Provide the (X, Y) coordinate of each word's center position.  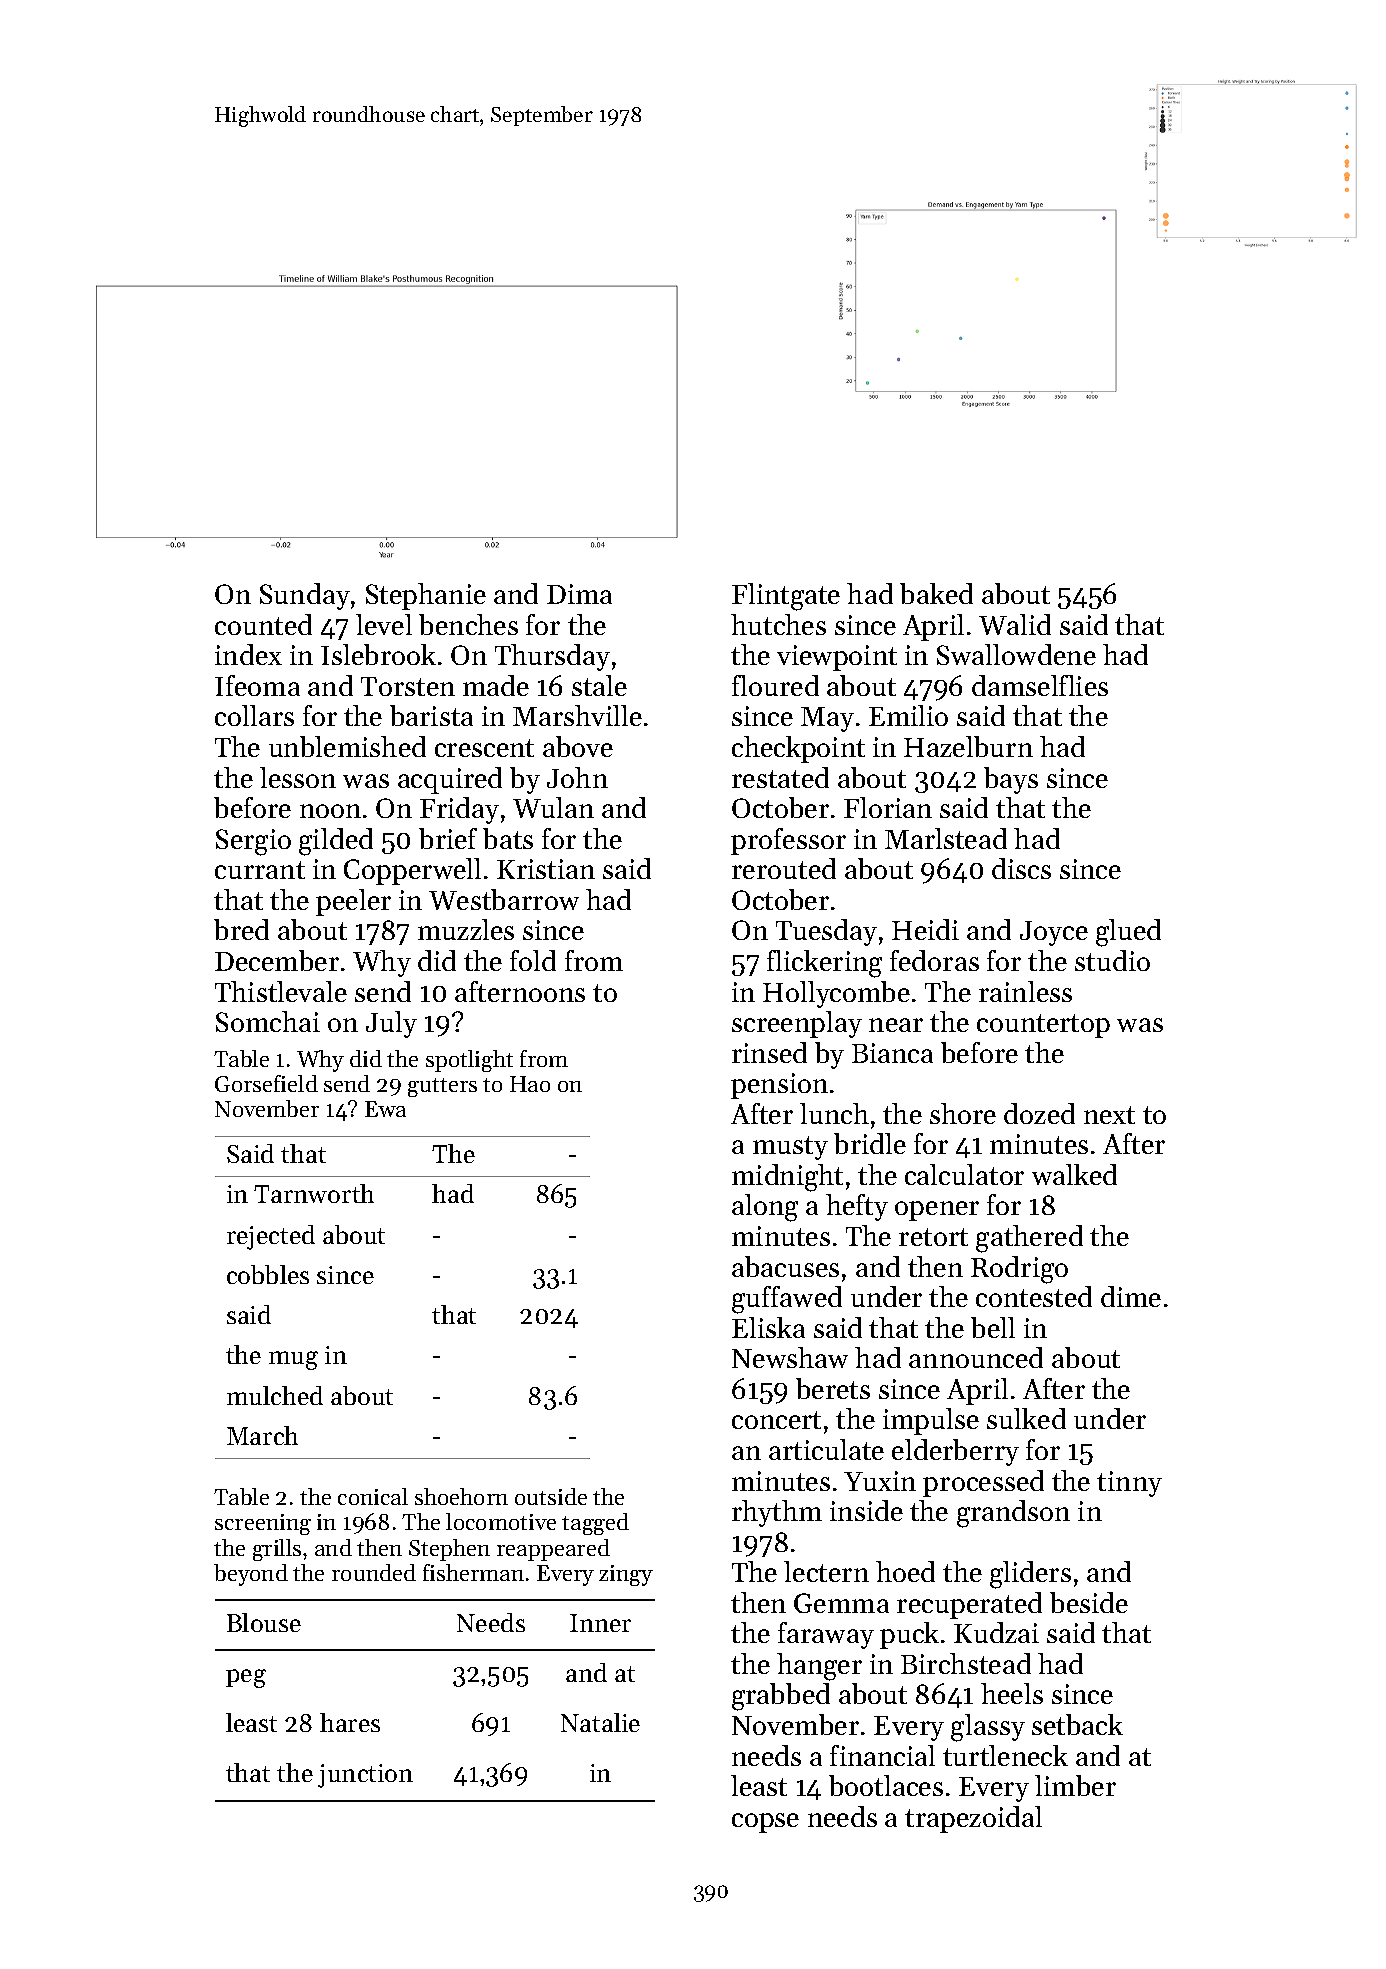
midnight (787, 1178)
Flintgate (786, 597)
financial (882, 1755)
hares (350, 1722)
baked (936, 593)
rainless (1025, 991)
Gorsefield (266, 1083)
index (248, 654)
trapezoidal (973, 1819)
